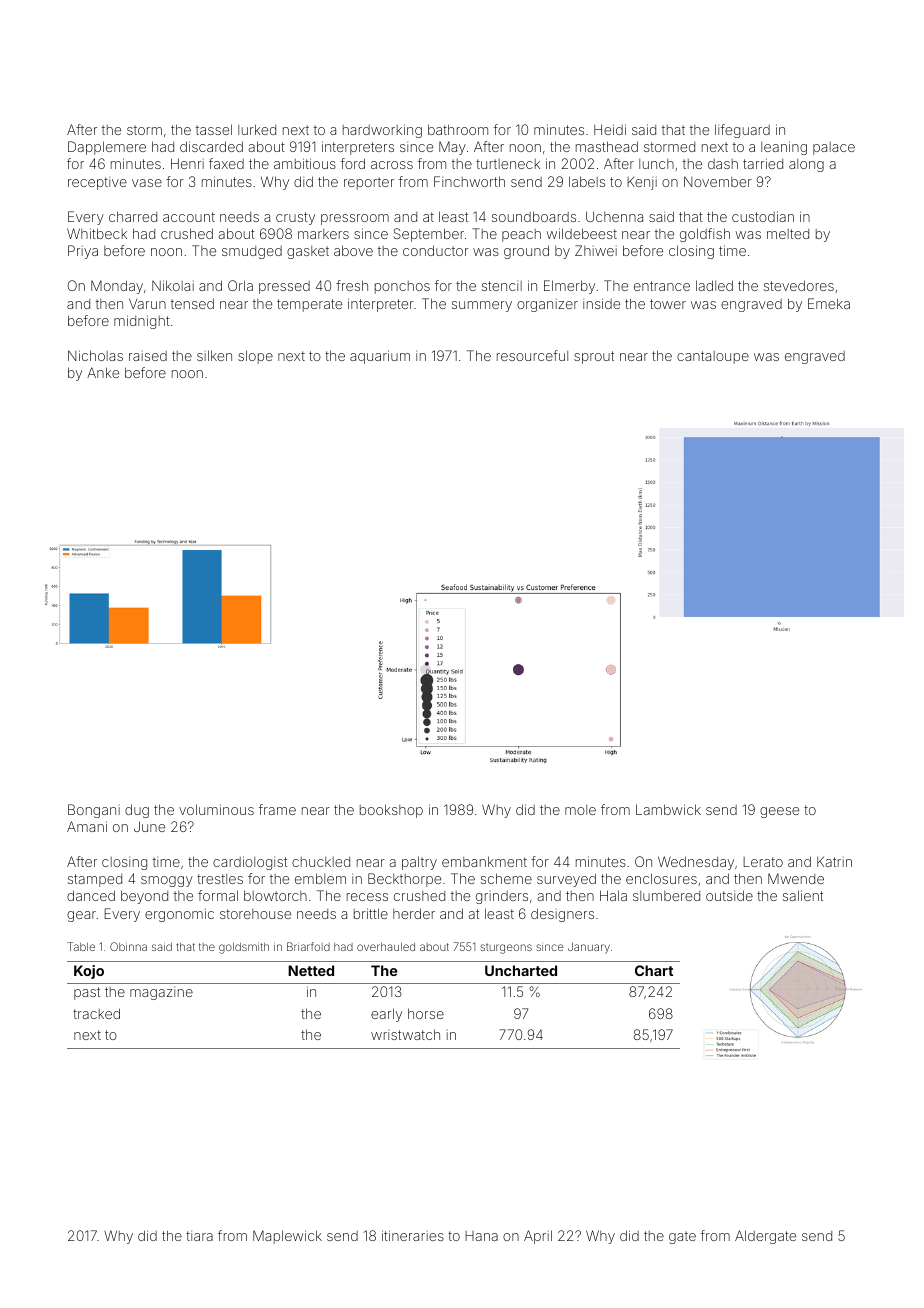 Image resolution: width=924 pixels, height=1308 pixels. I want to click on bathroom, so click(458, 129).
